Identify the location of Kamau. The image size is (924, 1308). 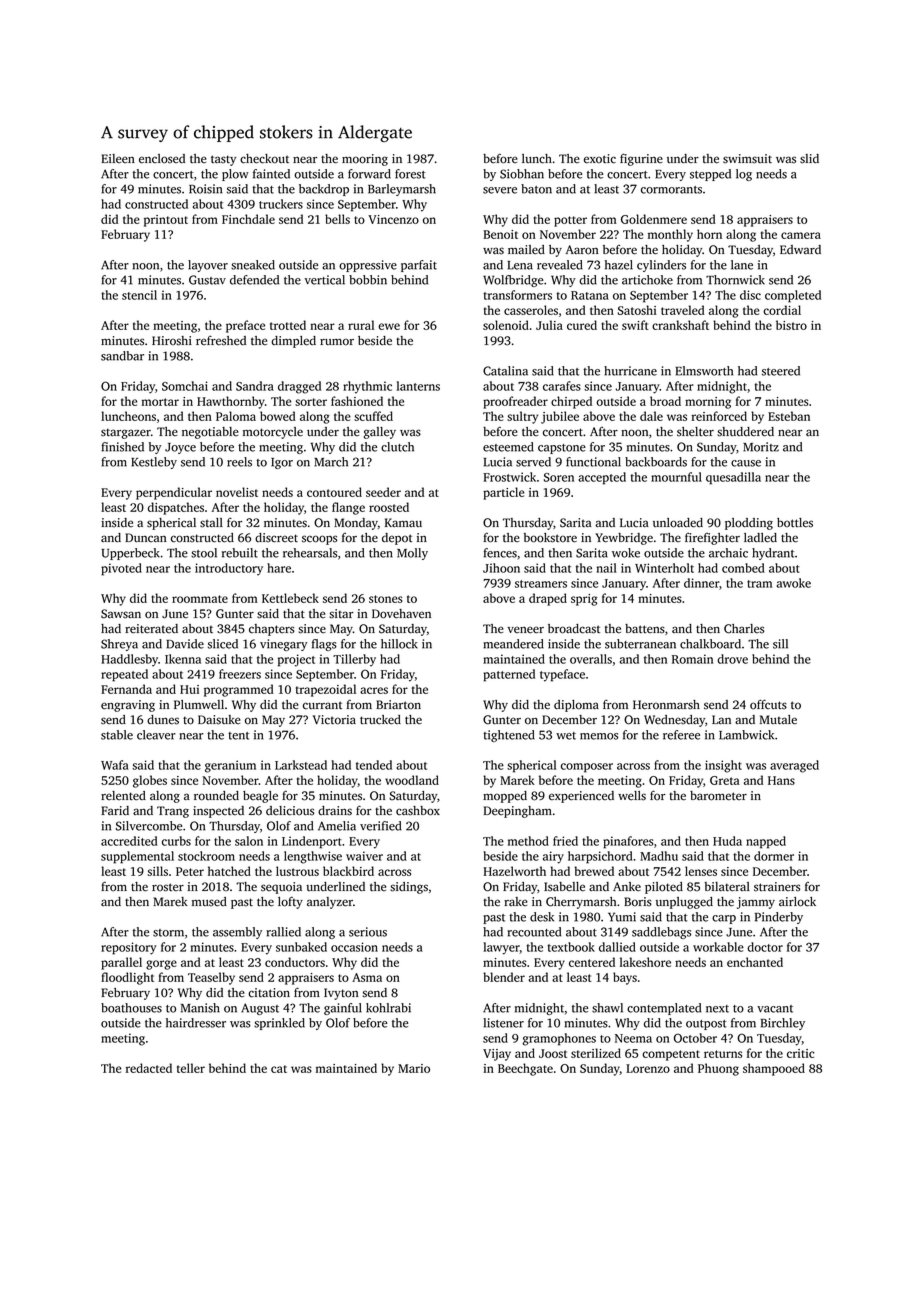
(403, 522).
